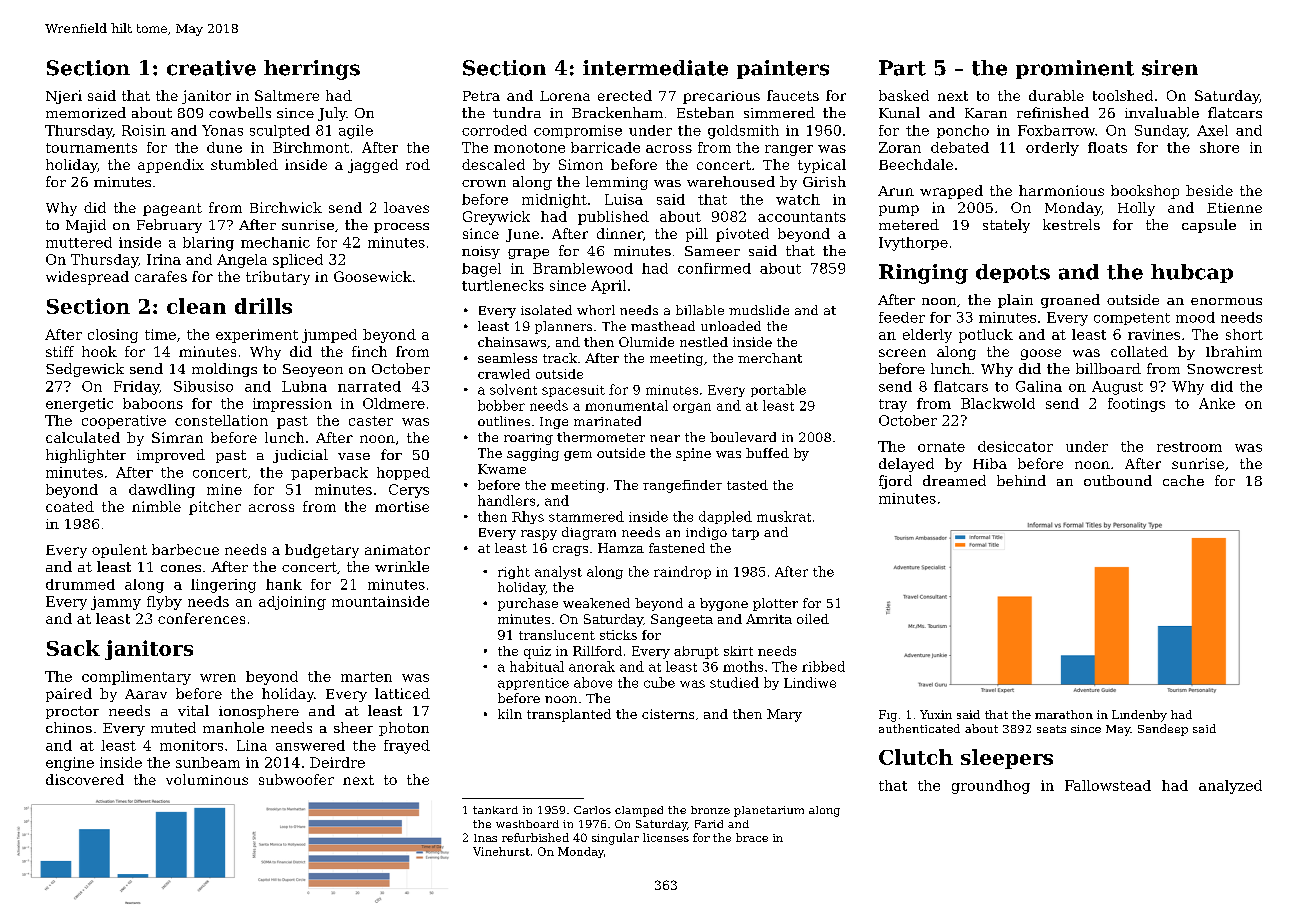 This screenshot has width=1308, height=924. I want to click on Inas, so click(485, 838).
